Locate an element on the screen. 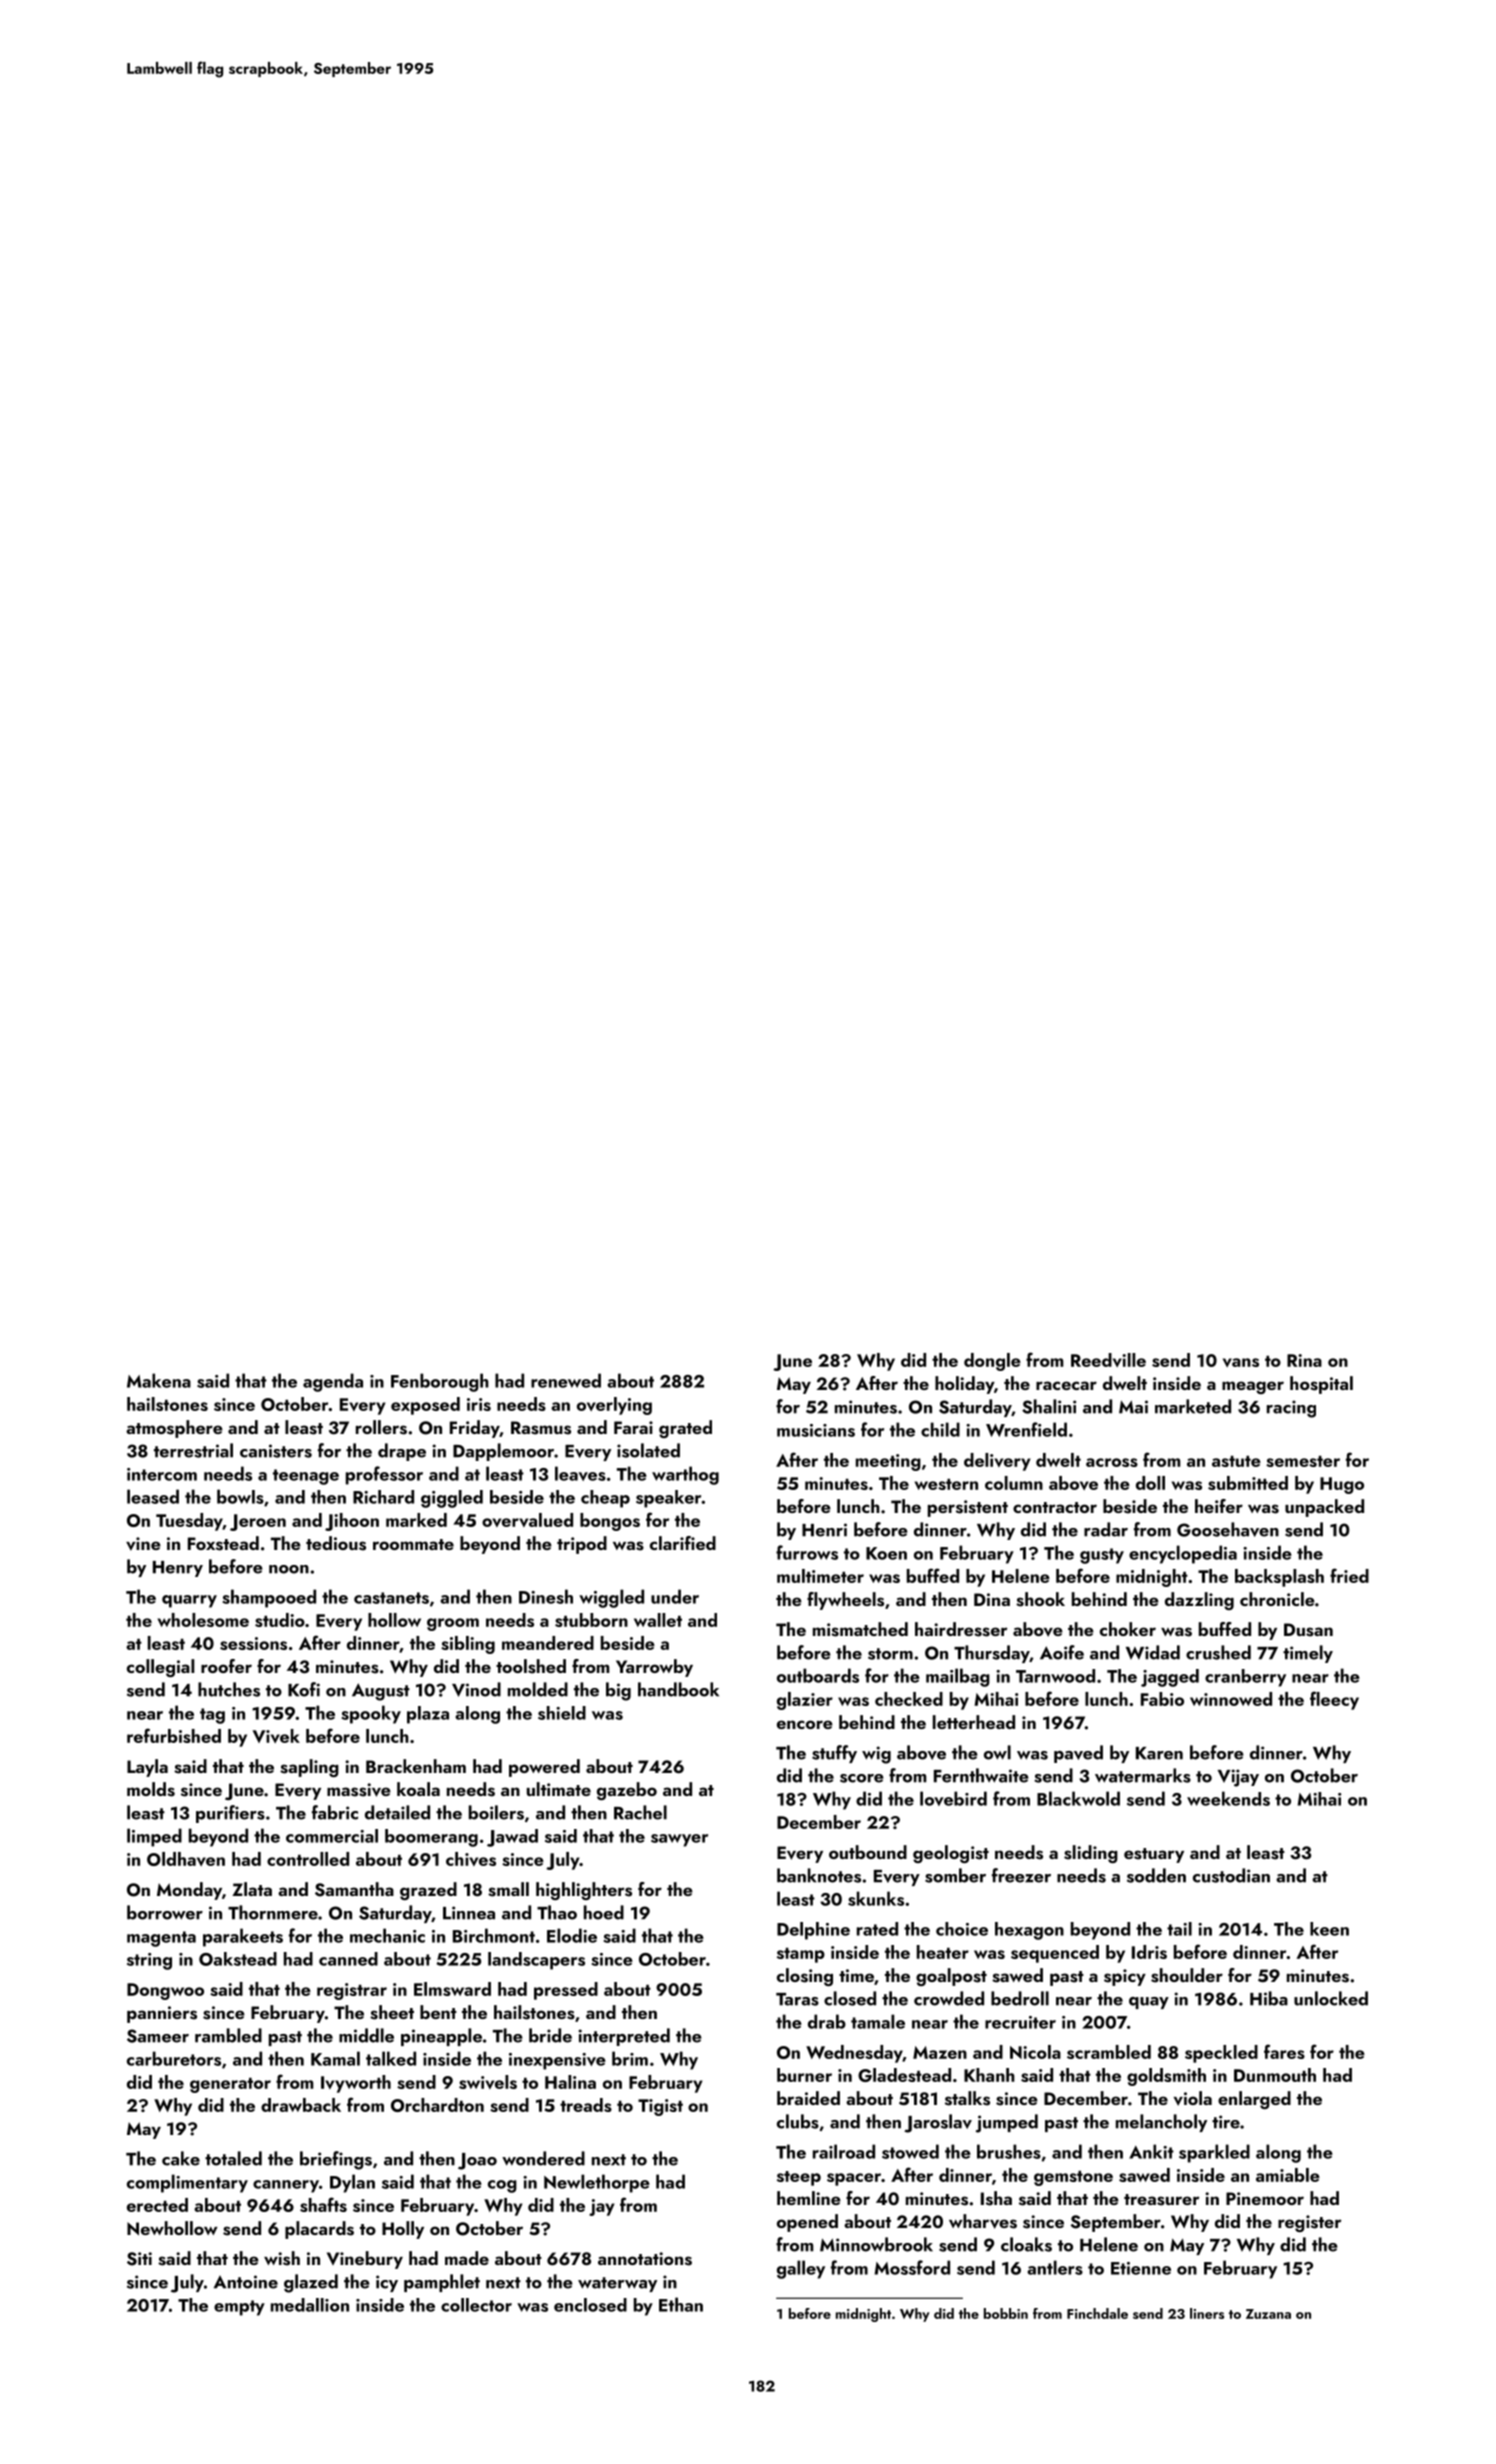  speckled is located at coordinates (1221, 2054).
